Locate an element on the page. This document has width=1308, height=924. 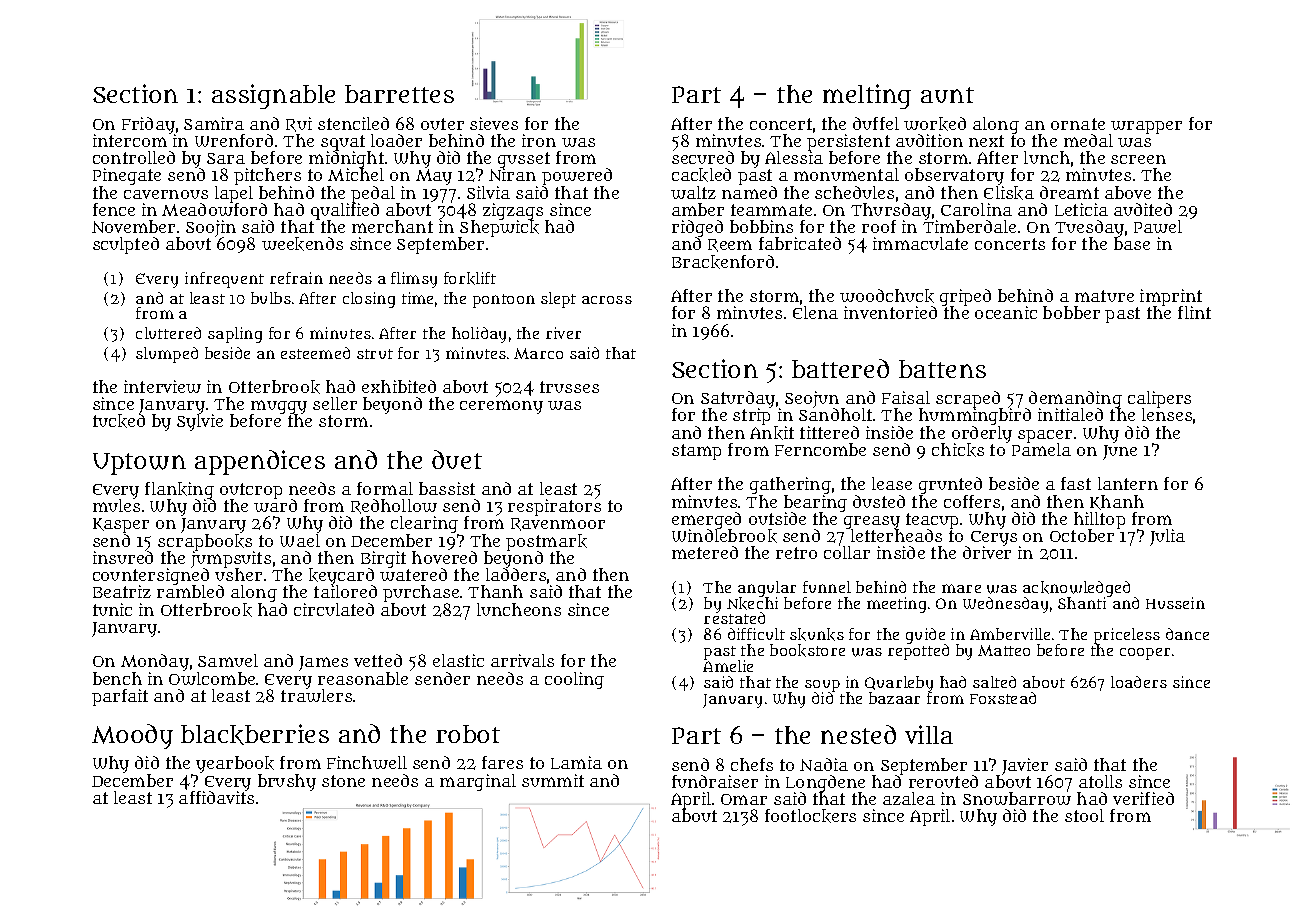
Redhollow is located at coordinates (394, 506).
